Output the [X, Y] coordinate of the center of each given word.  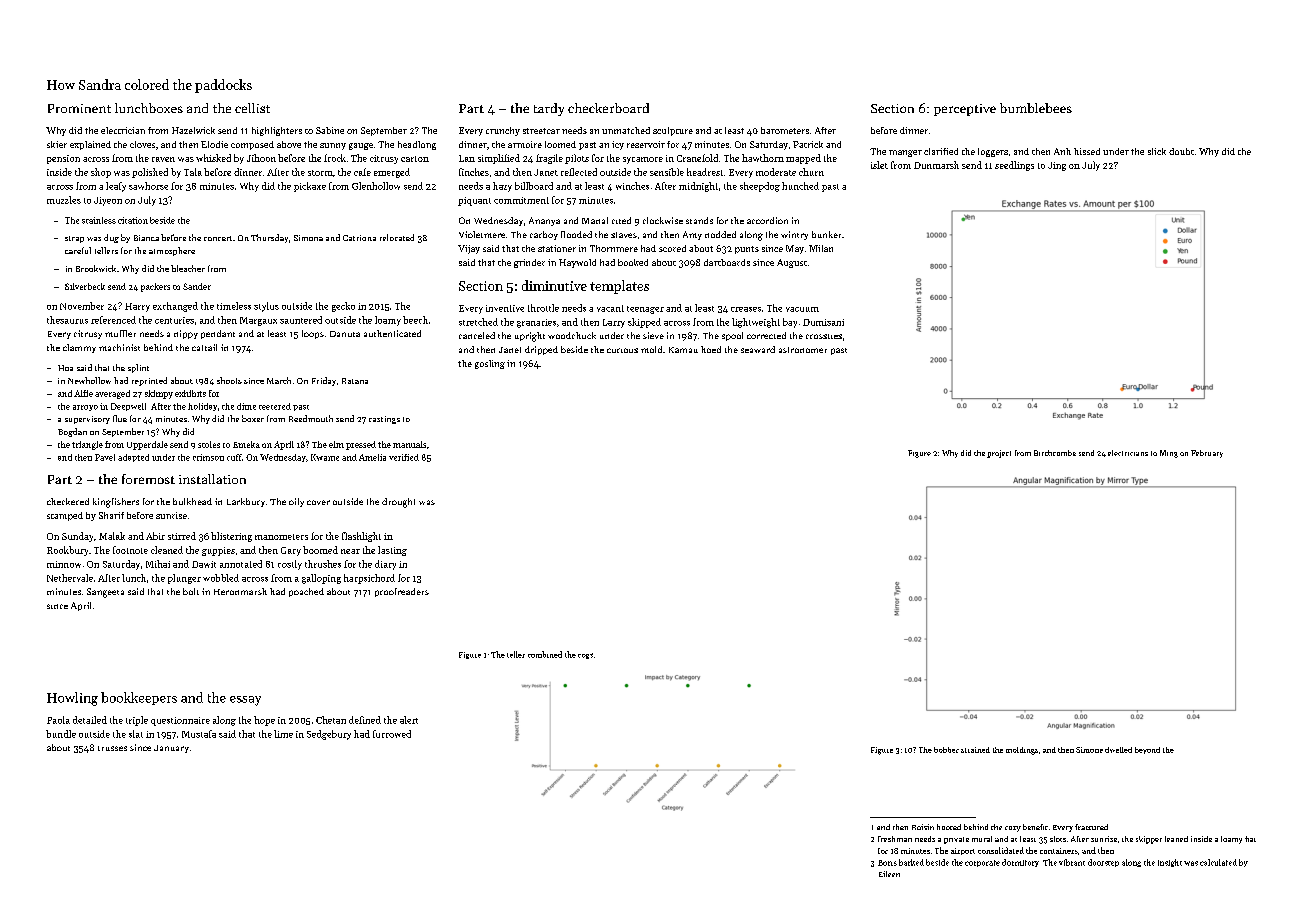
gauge [361, 146]
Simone [1089, 750]
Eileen [889, 874]
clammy [79, 348]
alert [409, 720]
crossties [824, 336]
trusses [112, 748]
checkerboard [608, 108]
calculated [1218, 862]
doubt [1181, 151]
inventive [505, 308]
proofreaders [402, 592]
